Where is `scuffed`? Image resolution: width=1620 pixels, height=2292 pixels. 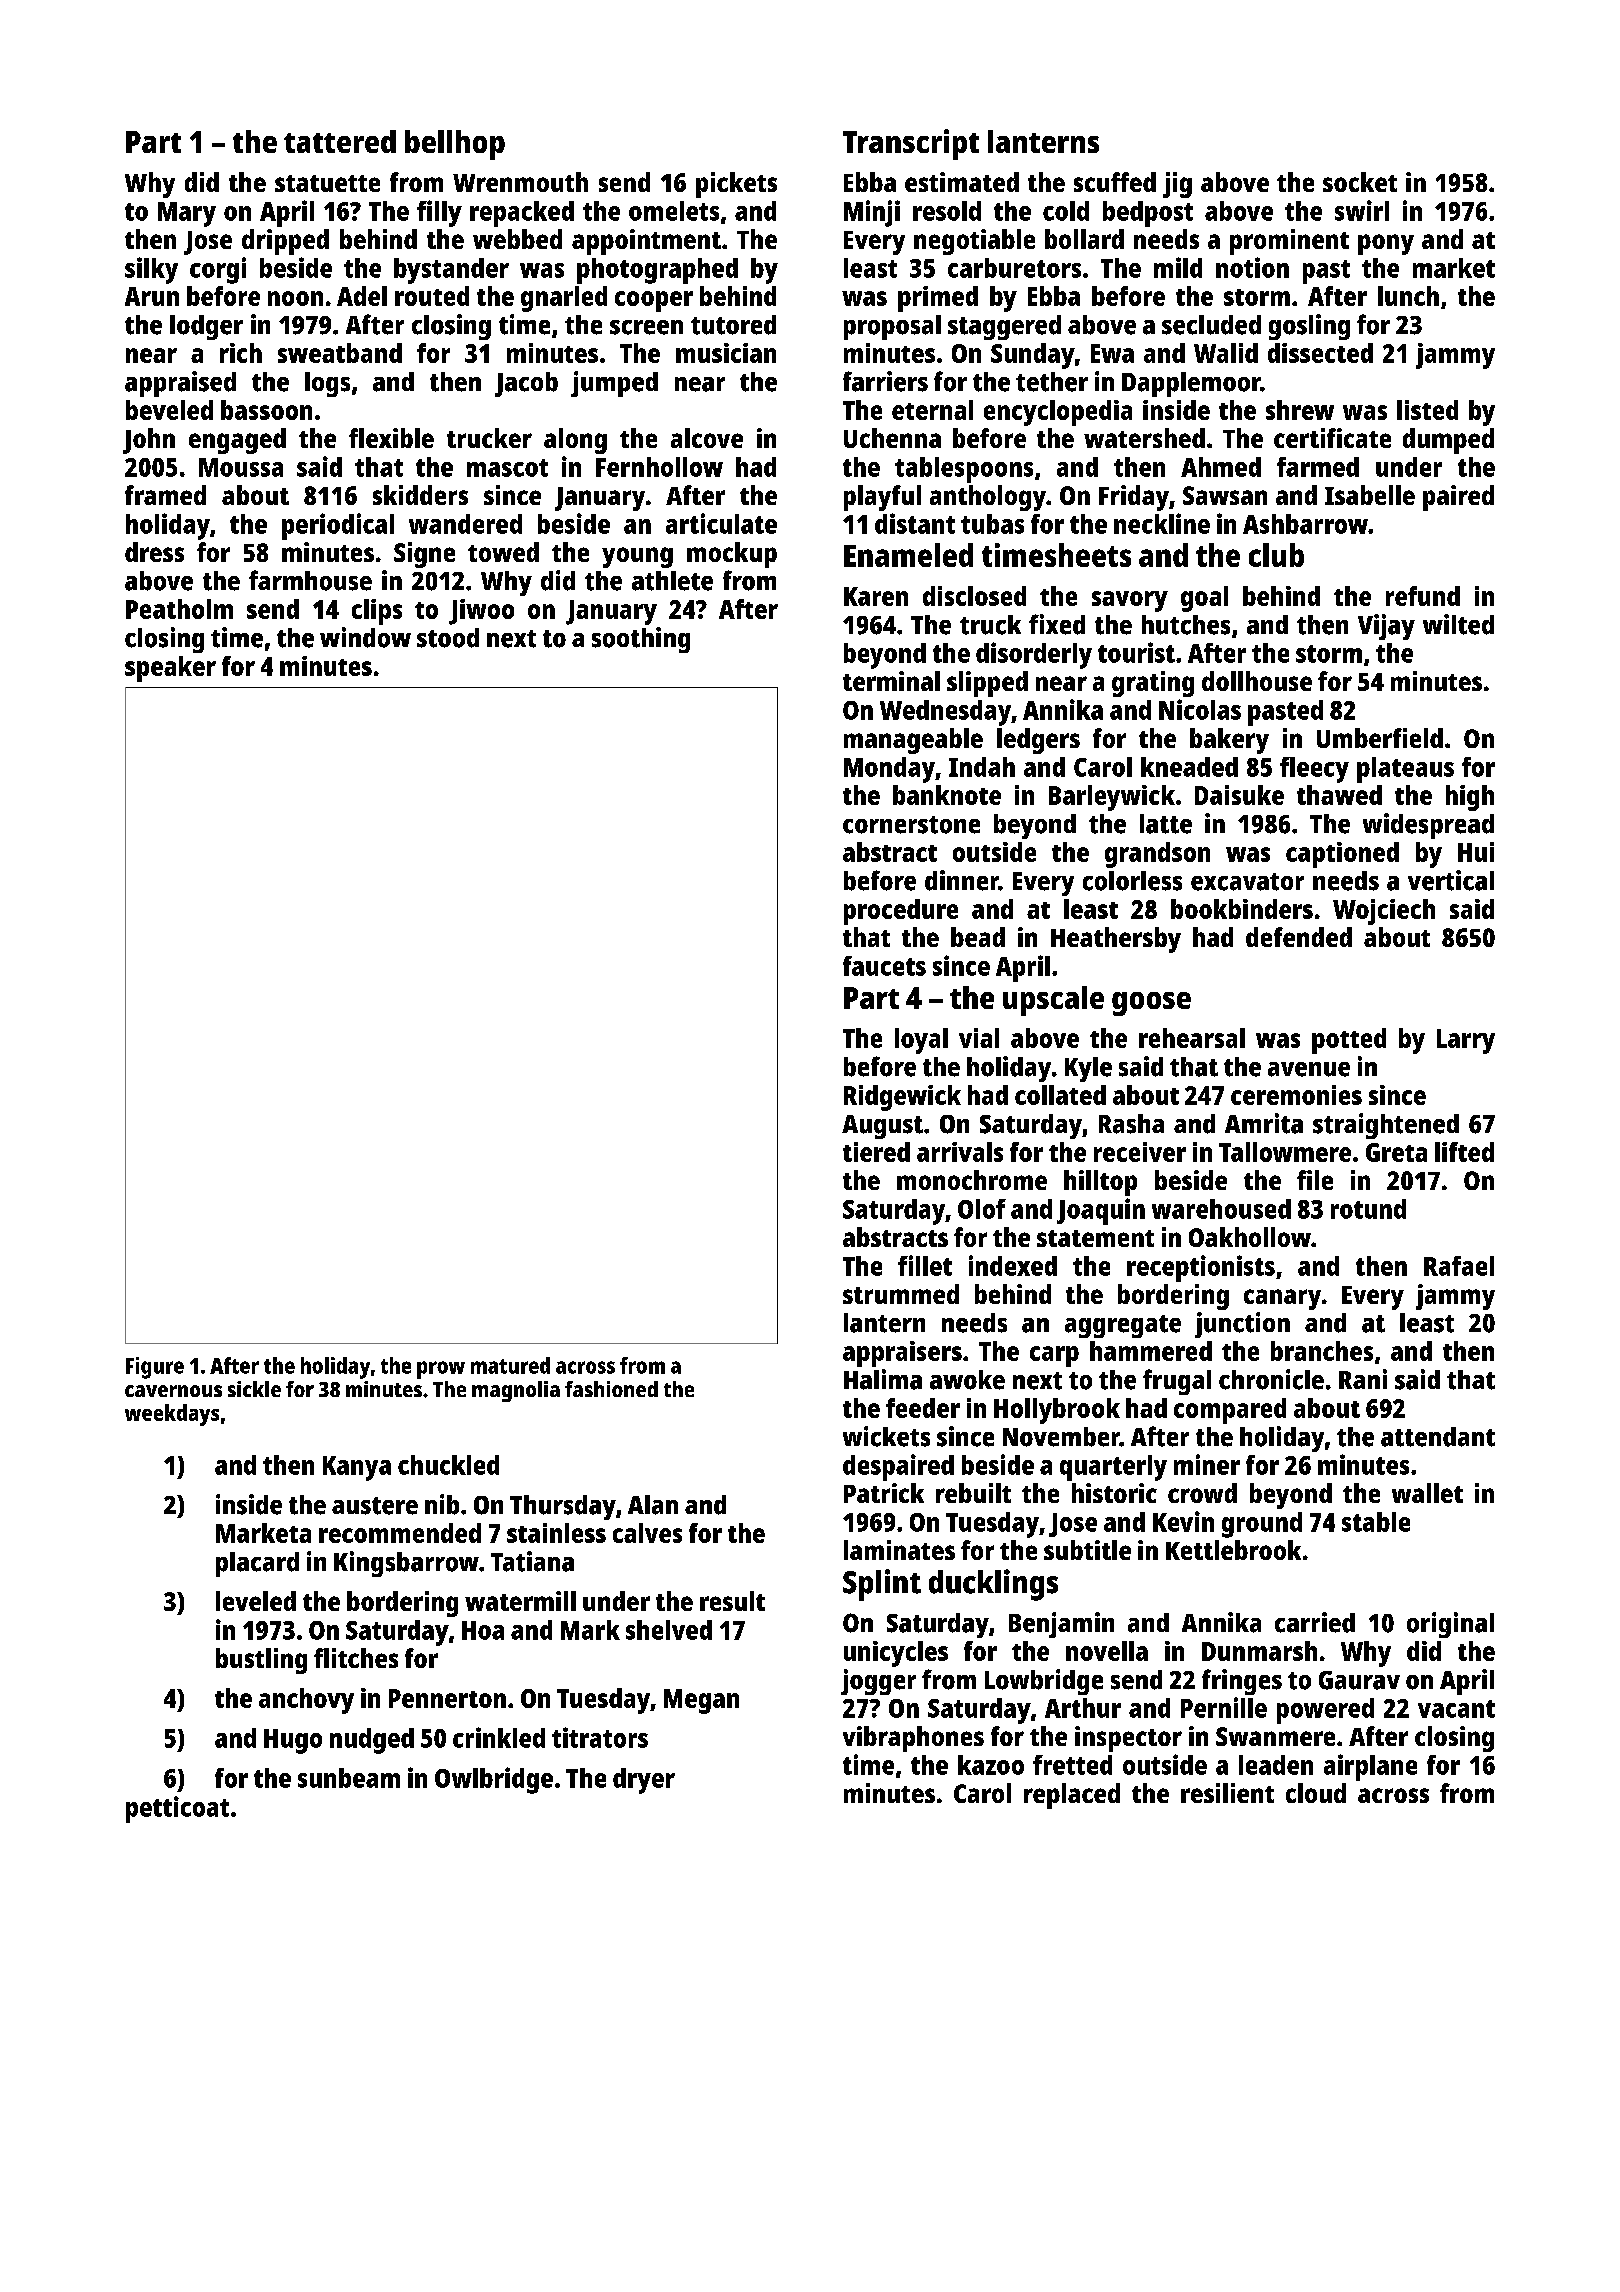 scuffed is located at coordinates (1115, 182).
